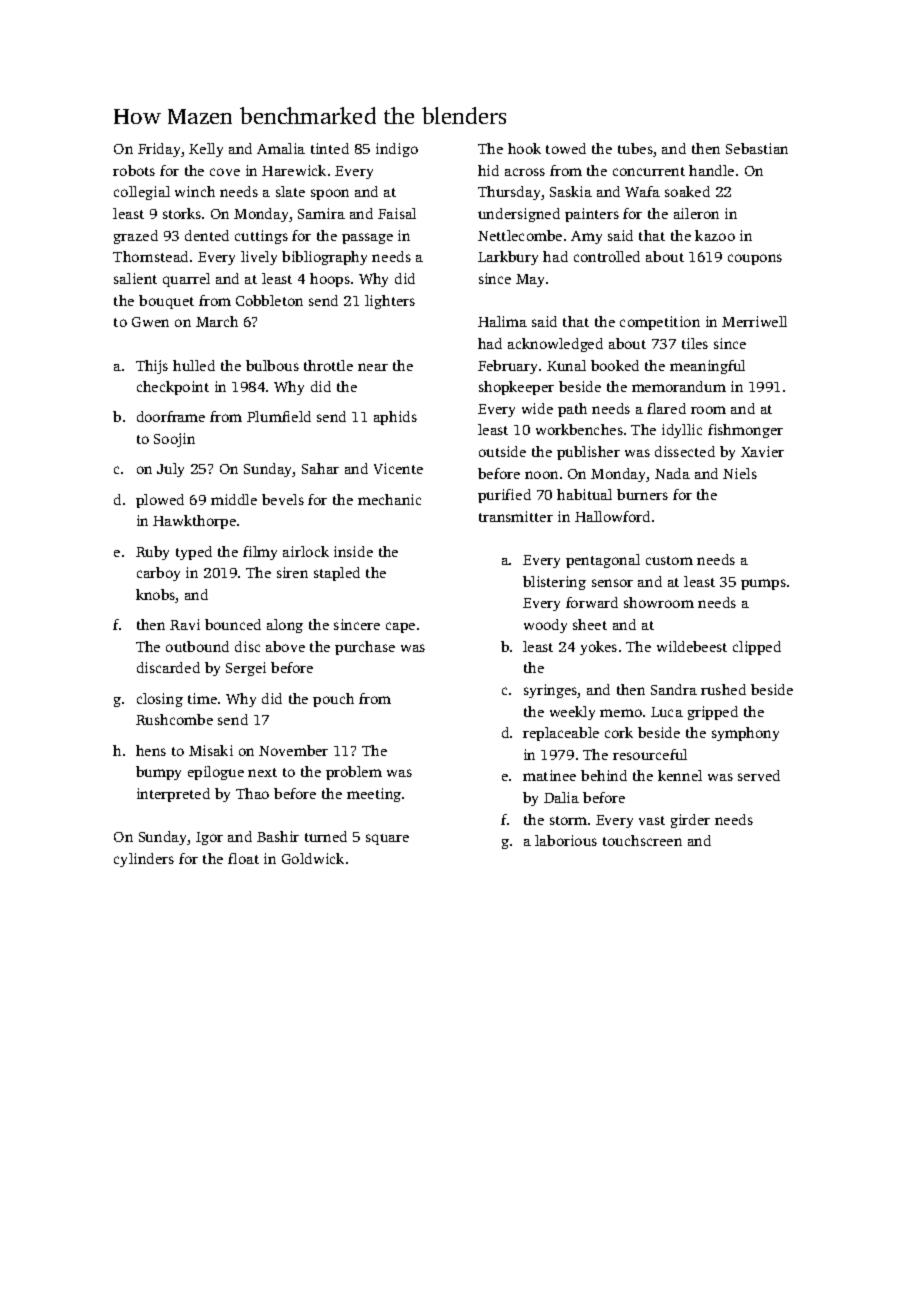 This image has height=1316, width=908. Describe the element at coordinates (516, 516) in the image. I see `transmitter` at that location.
